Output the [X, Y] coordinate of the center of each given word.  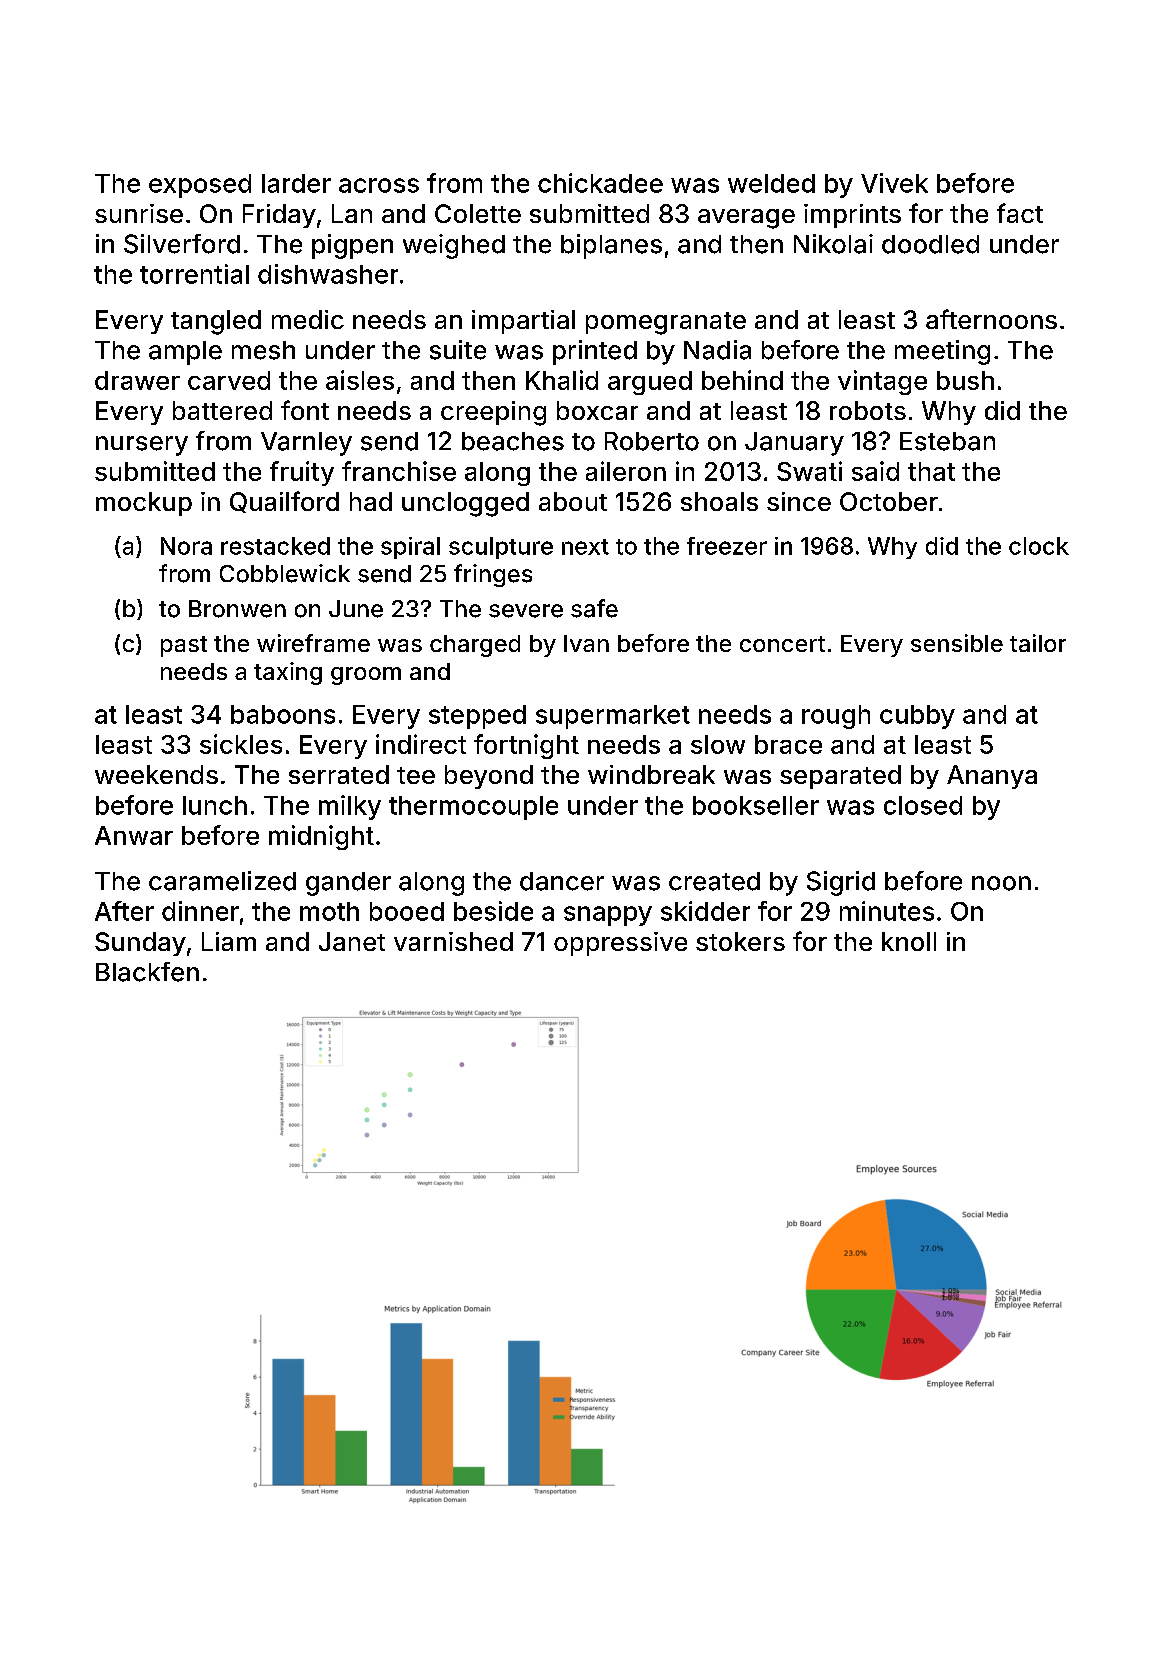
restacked [275, 546]
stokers [740, 941]
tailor [1038, 643]
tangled [216, 322]
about [573, 501]
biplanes [611, 246]
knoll [909, 941]
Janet [352, 941]
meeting [942, 352]
